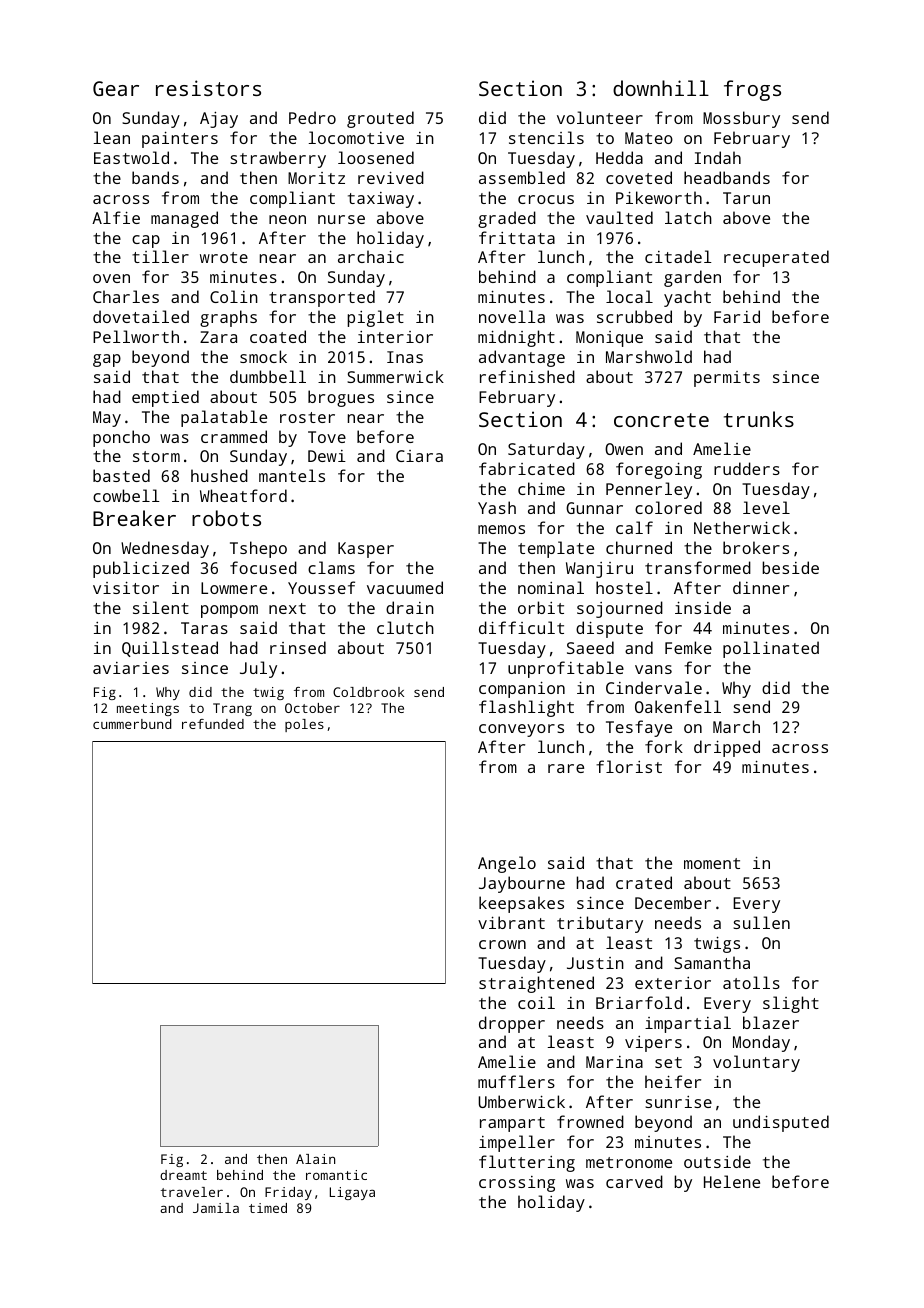 This screenshot has width=924, height=1308. What do you see at coordinates (107, 360) in the screenshot?
I see `gap` at bounding box center [107, 360].
